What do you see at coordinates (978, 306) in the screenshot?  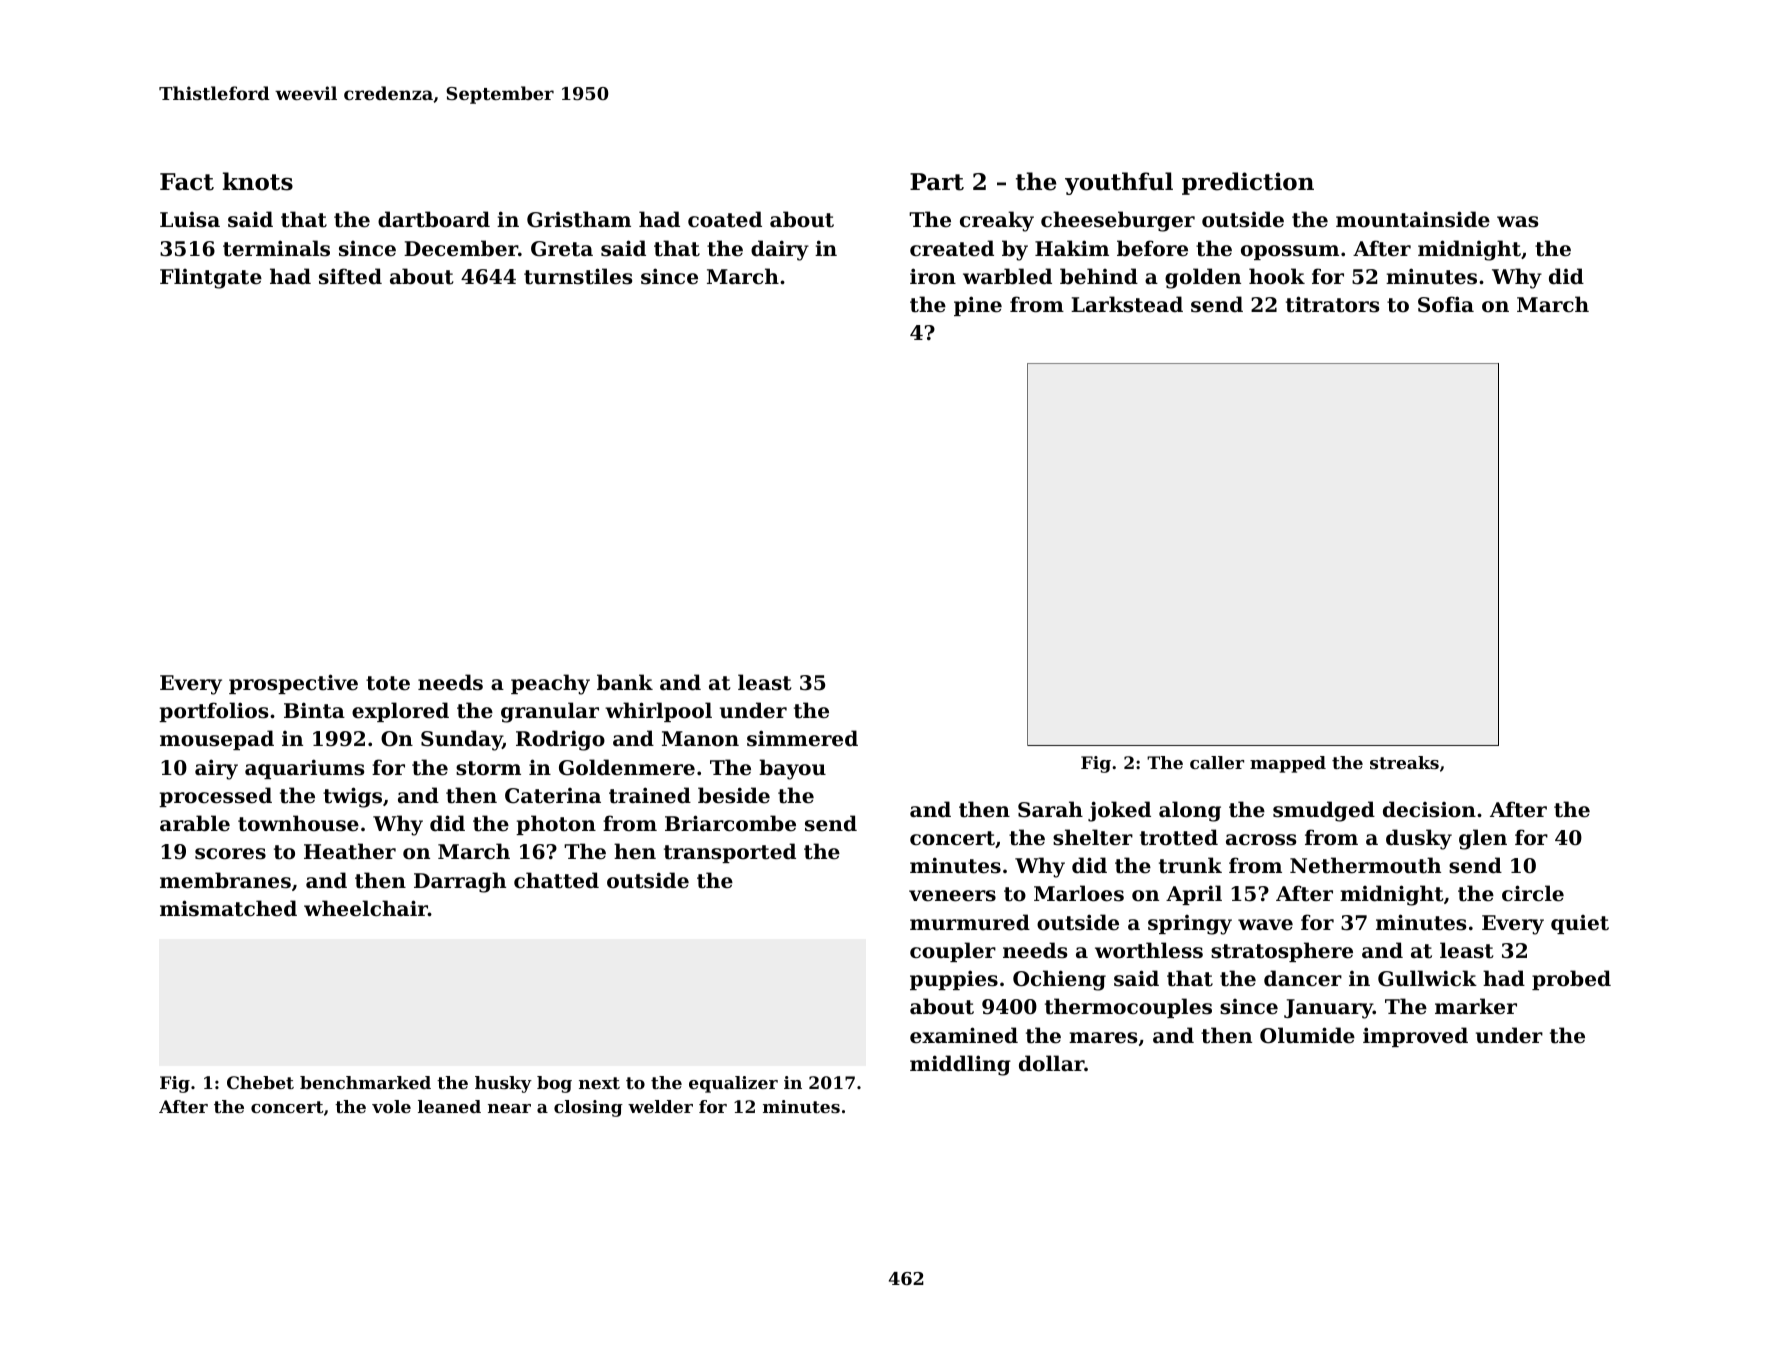 I see `pine` at bounding box center [978, 306].
